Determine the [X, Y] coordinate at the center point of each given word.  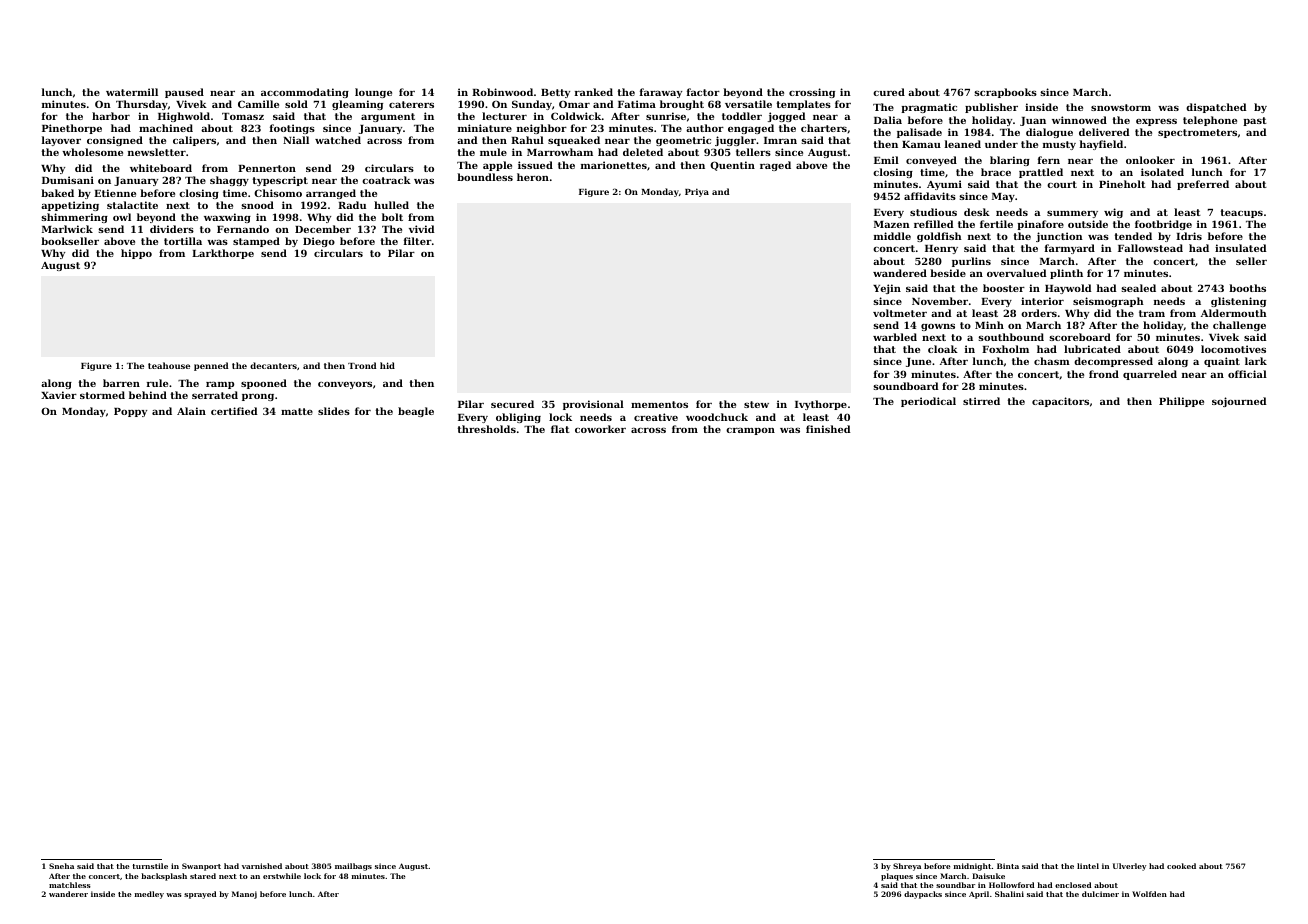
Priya [697, 192]
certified [234, 411]
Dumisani [68, 180]
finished [828, 429]
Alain [191, 411]
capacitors [1060, 402]
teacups [1242, 213]
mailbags [353, 867]
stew [756, 404]
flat [560, 429]
